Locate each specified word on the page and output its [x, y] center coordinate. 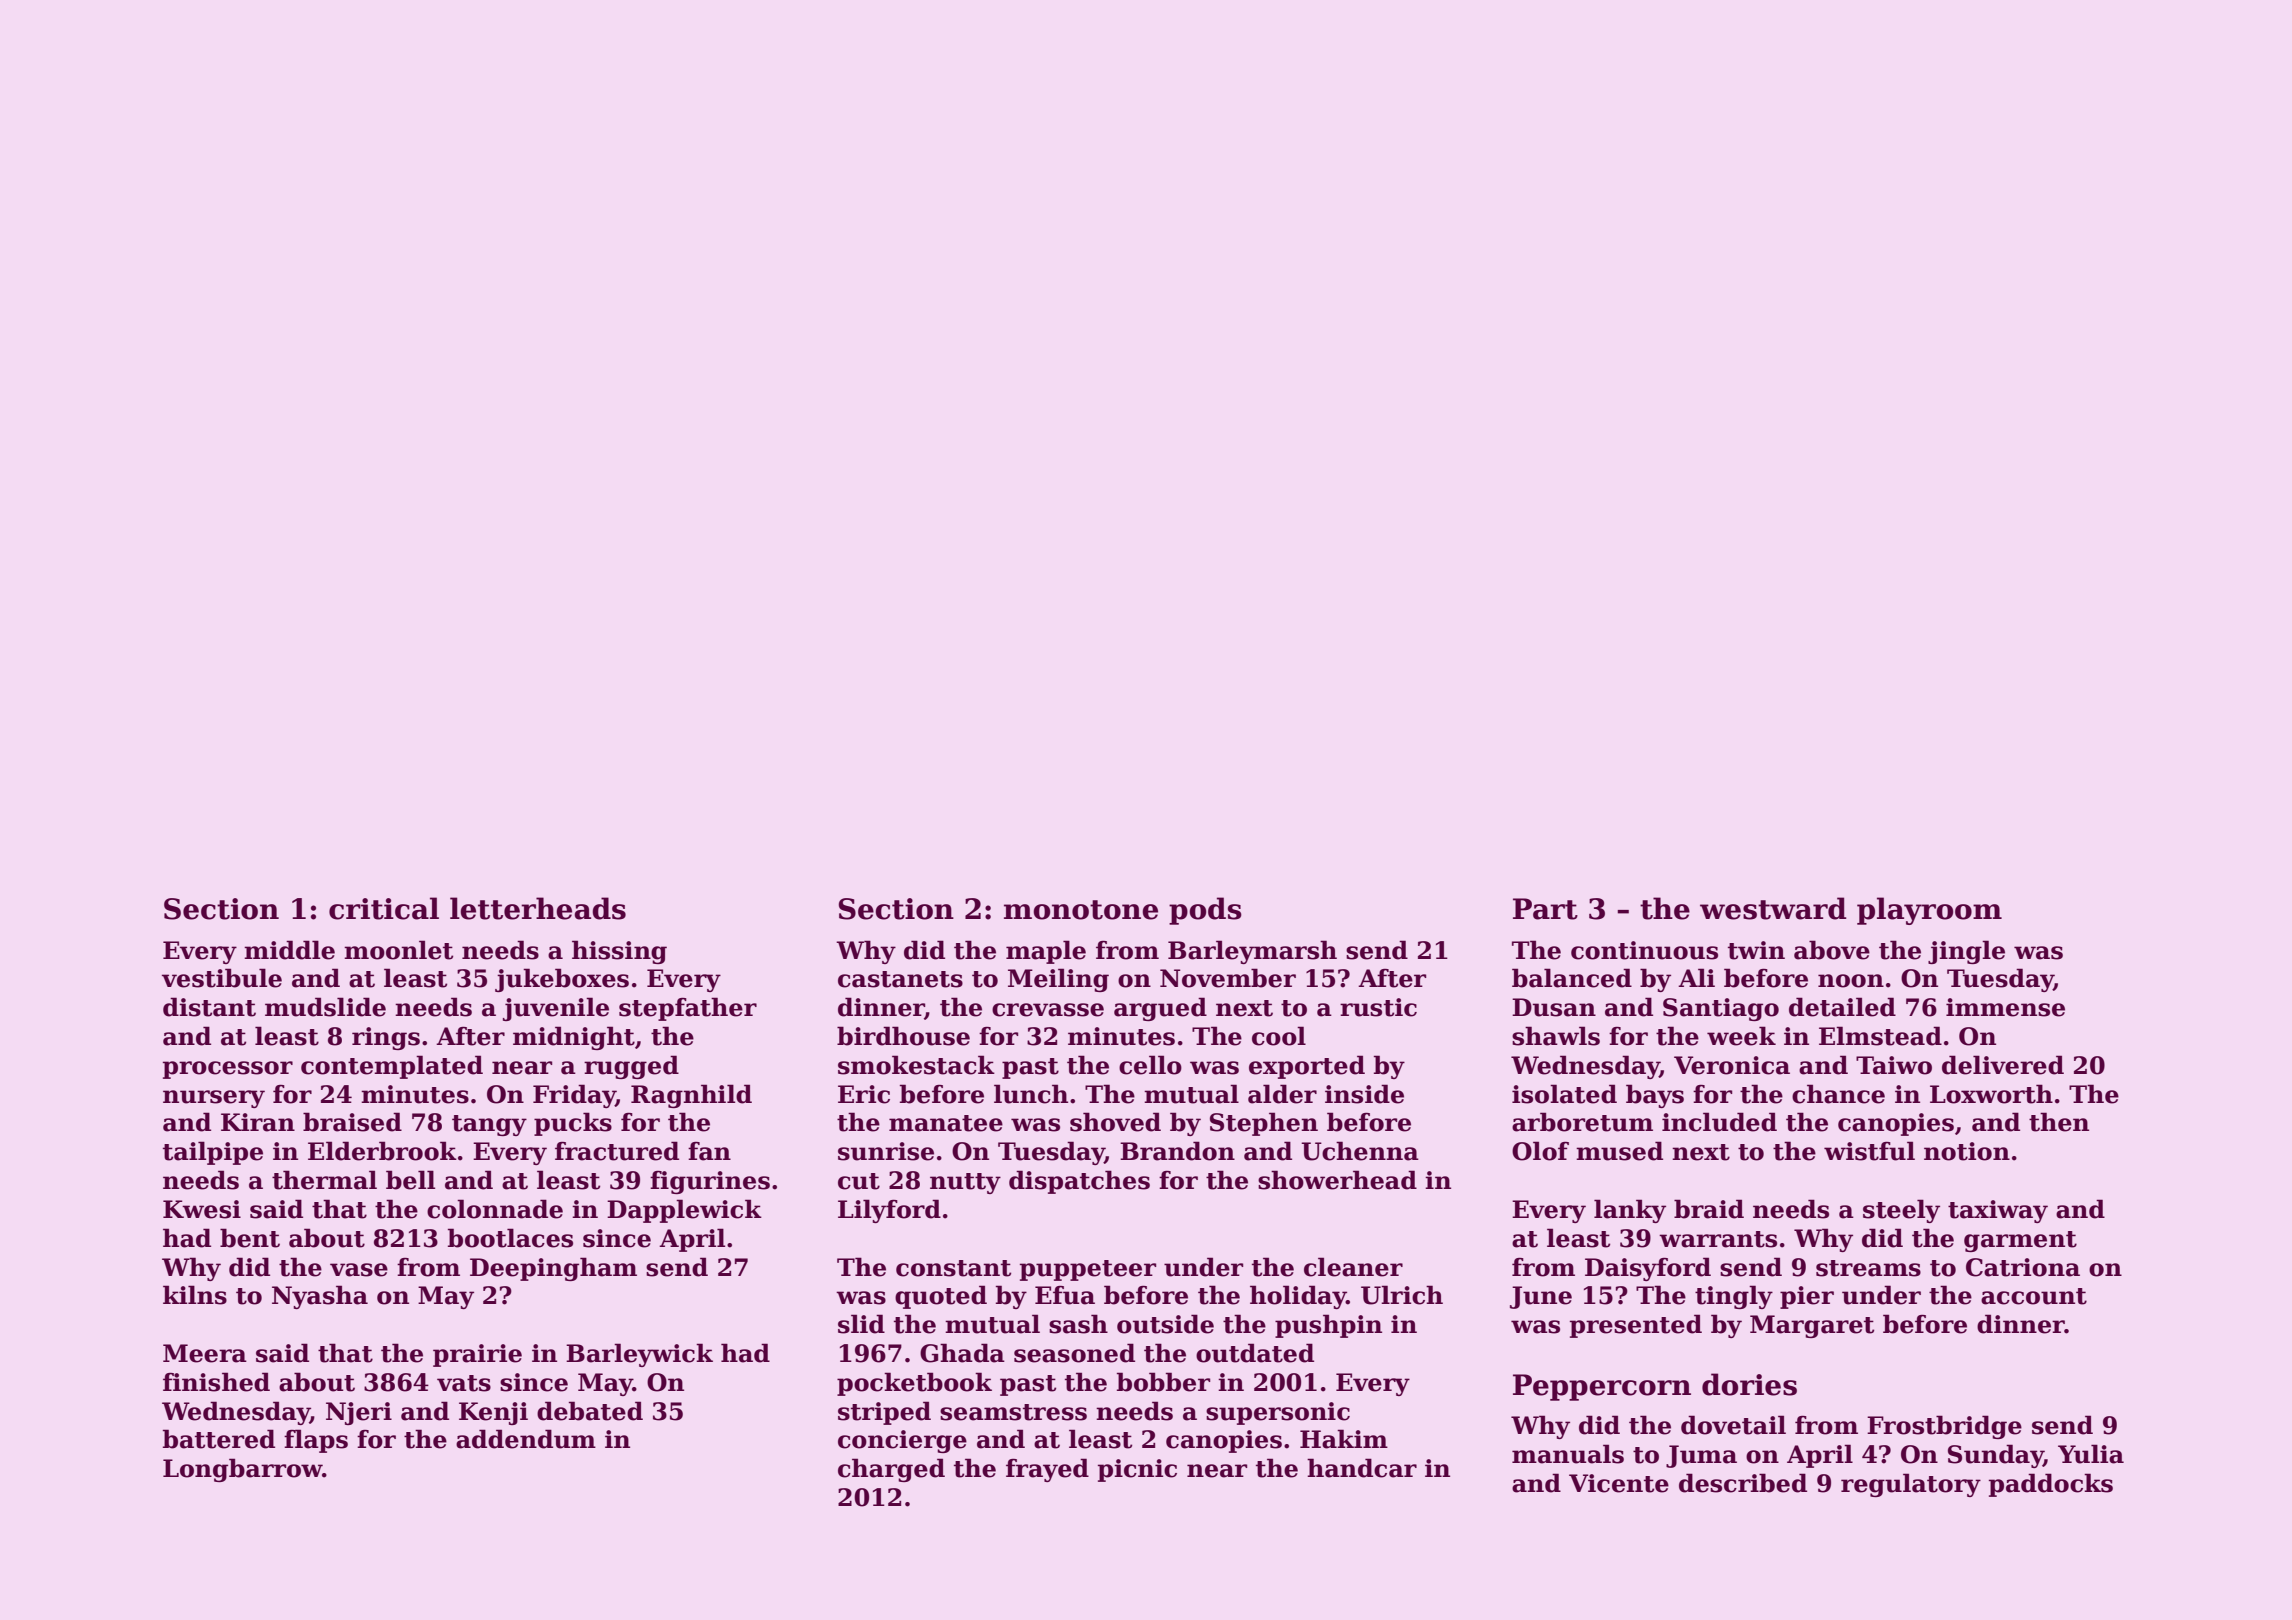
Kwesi [202, 1209]
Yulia [2091, 1454]
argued [1160, 1009]
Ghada [962, 1353]
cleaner [1353, 1267]
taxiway [1998, 1211]
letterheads [538, 908]
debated [590, 1411]
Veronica [1732, 1065]
